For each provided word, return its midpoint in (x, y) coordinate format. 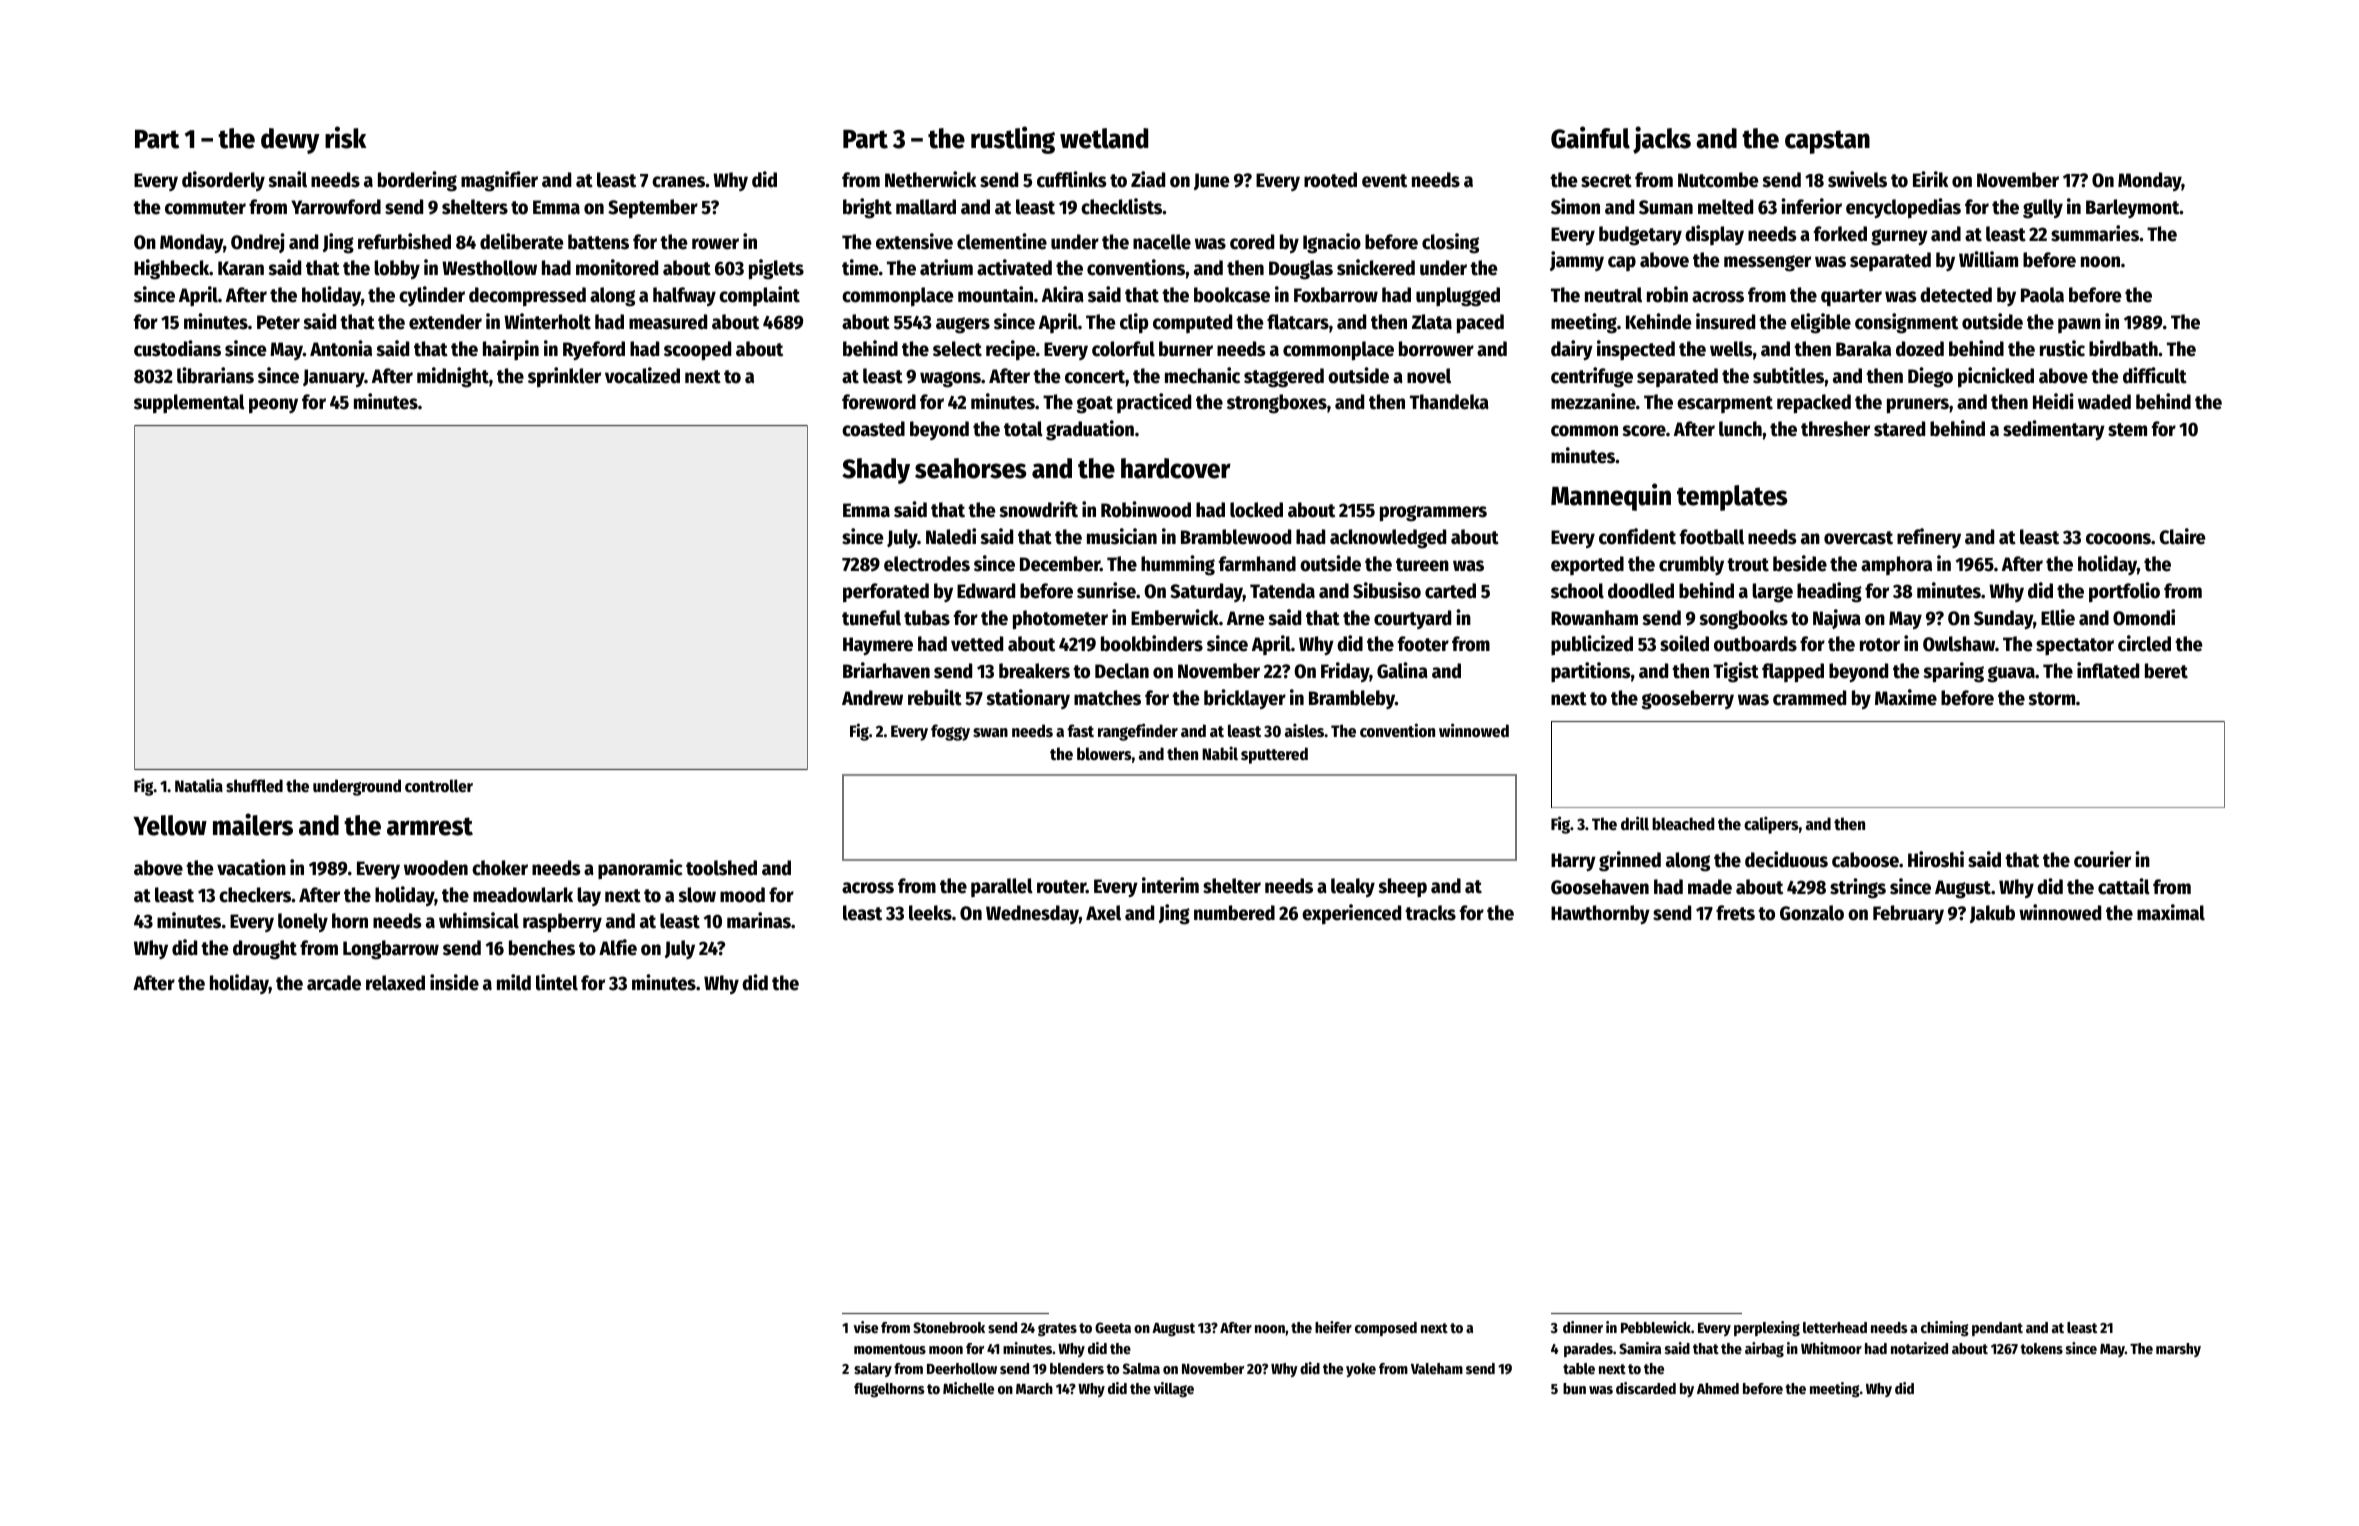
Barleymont (2133, 208)
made (1710, 887)
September (653, 208)
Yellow (170, 825)
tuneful (871, 618)
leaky (1353, 887)
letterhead (1835, 1327)
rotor (1880, 645)
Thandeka (1449, 402)
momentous (890, 1349)
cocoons (2118, 539)
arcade (334, 983)
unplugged (1458, 297)
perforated (886, 592)
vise (866, 1327)
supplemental (189, 403)
